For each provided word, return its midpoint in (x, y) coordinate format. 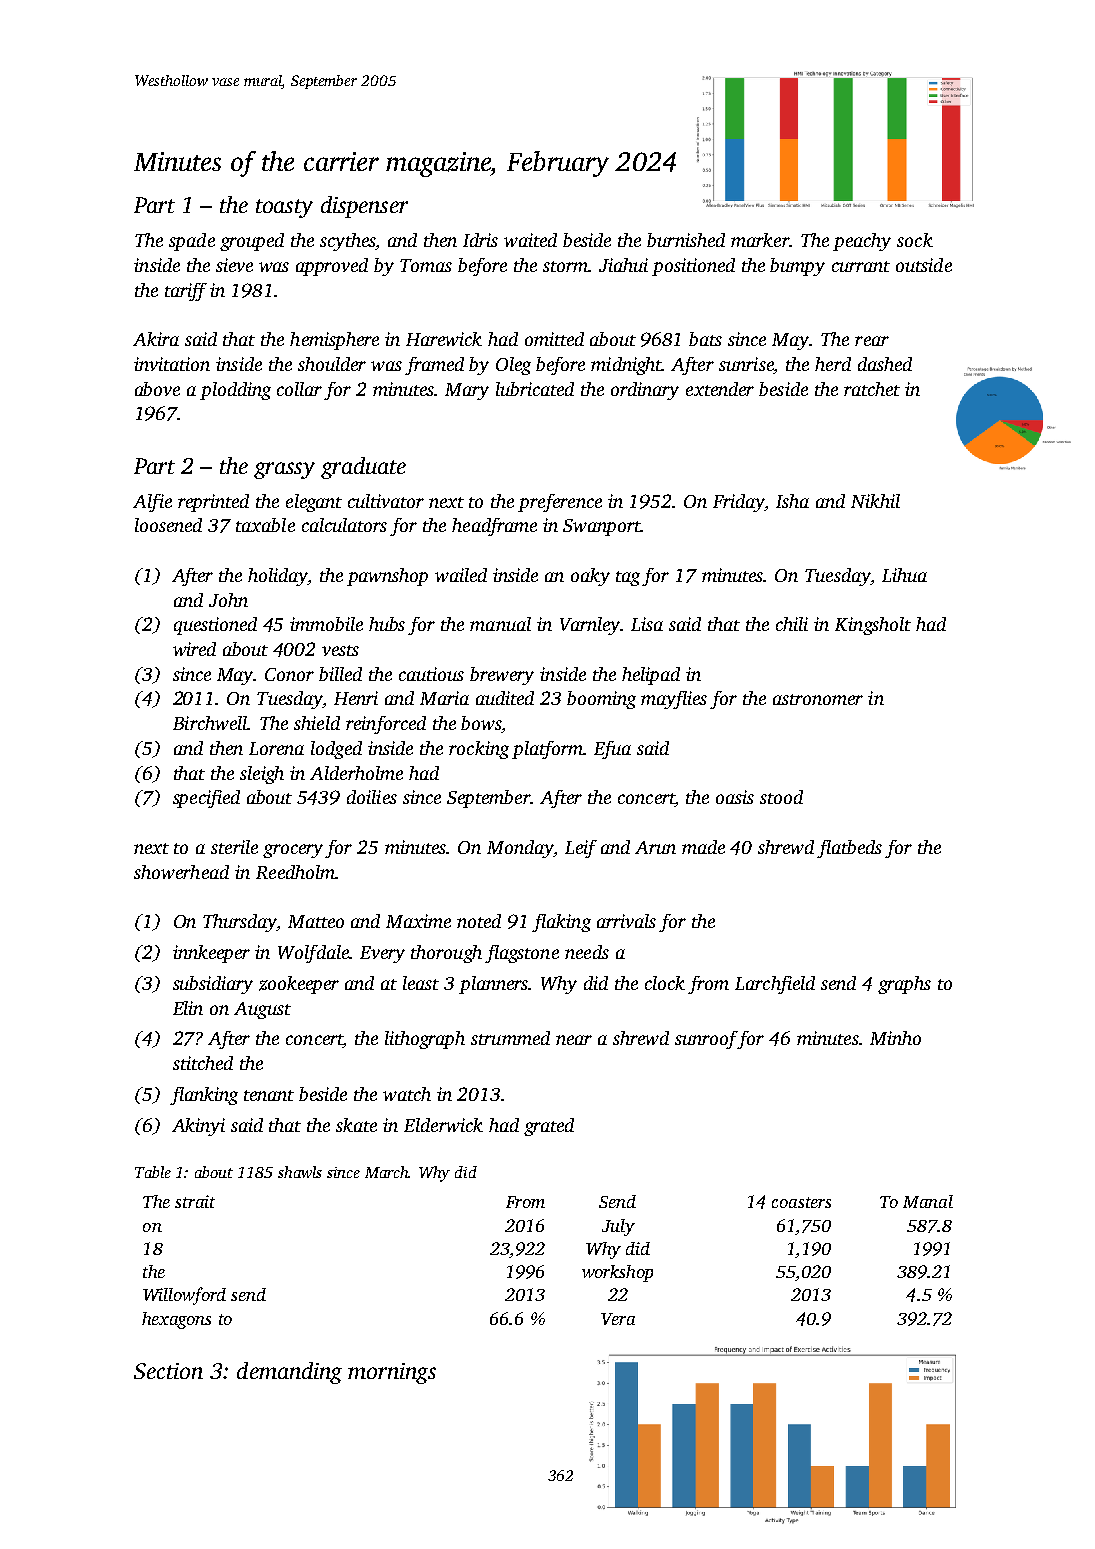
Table (153, 1172)
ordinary (645, 391)
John (228, 600)
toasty (284, 208)
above (157, 389)
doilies (372, 797)
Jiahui (623, 265)
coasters (801, 1202)
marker (760, 240)
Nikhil (875, 501)
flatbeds (849, 849)
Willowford (184, 1296)
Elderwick (443, 1125)
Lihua (904, 575)
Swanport (602, 527)
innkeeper (211, 954)
